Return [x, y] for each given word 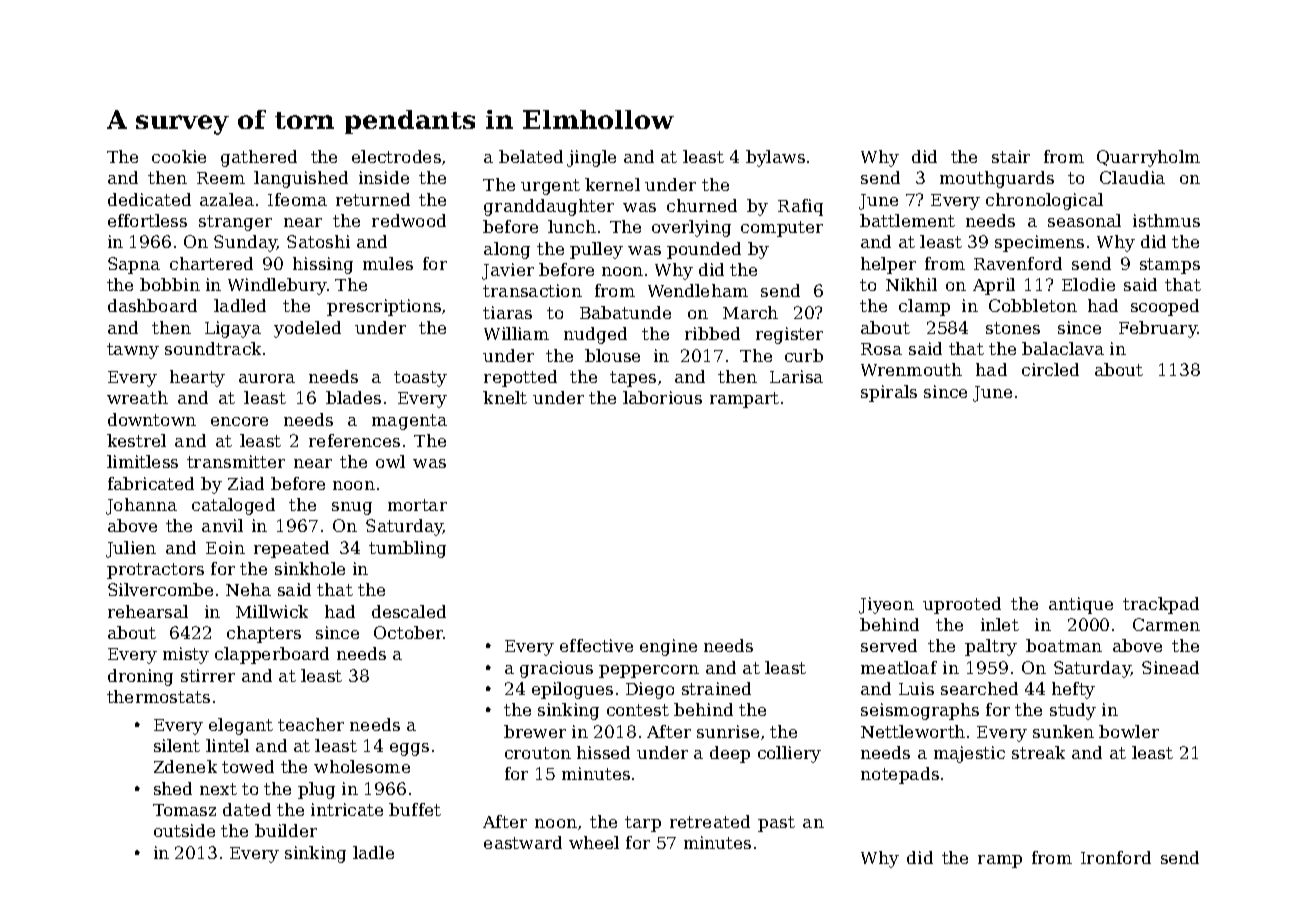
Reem [221, 178]
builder [286, 830]
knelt [505, 397]
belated [531, 156]
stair [1011, 156]
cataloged [233, 506]
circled [1050, 369]
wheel [594, 842]
